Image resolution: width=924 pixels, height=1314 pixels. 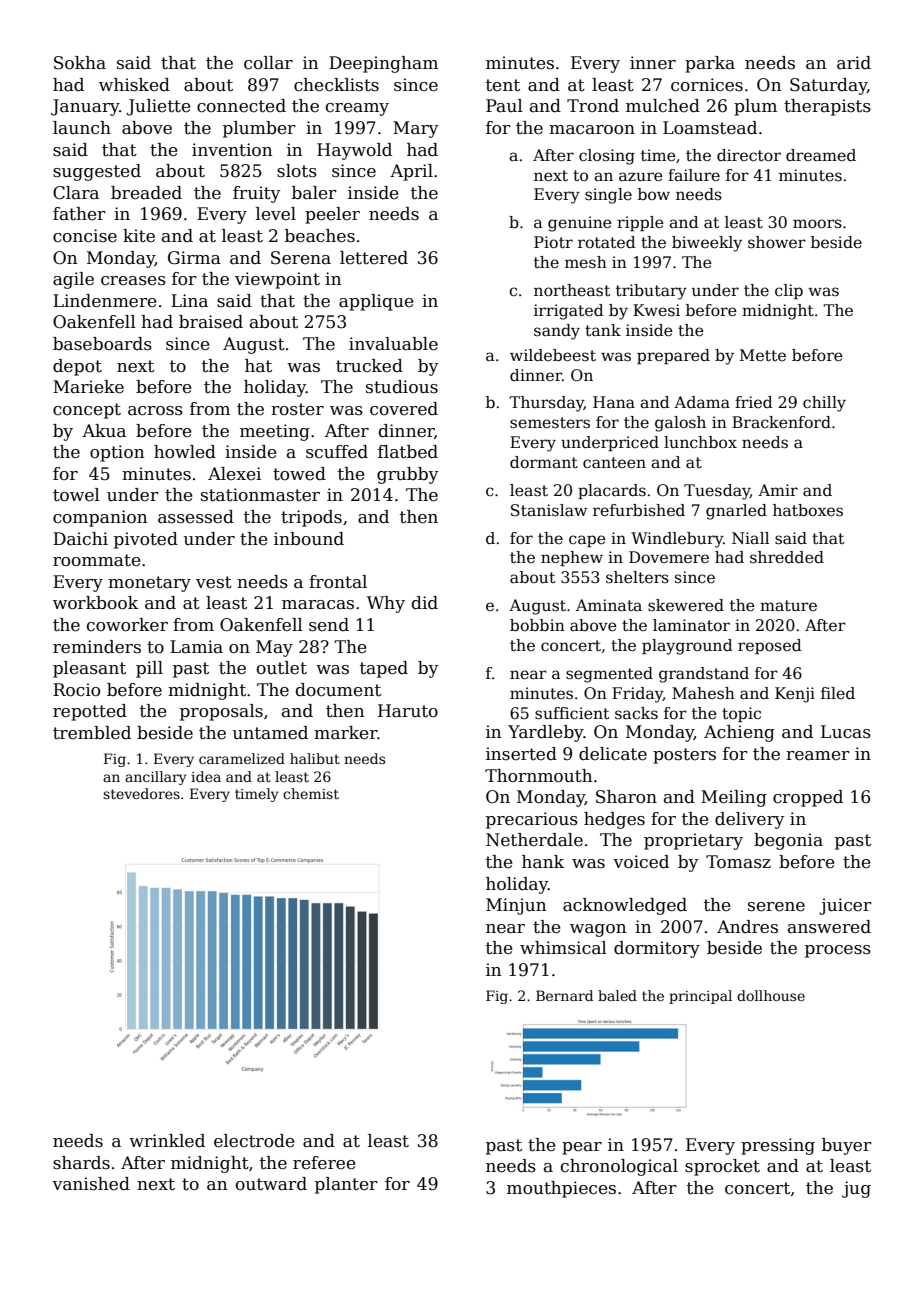 I want to click on semesters, so click(x=550, y=423).
